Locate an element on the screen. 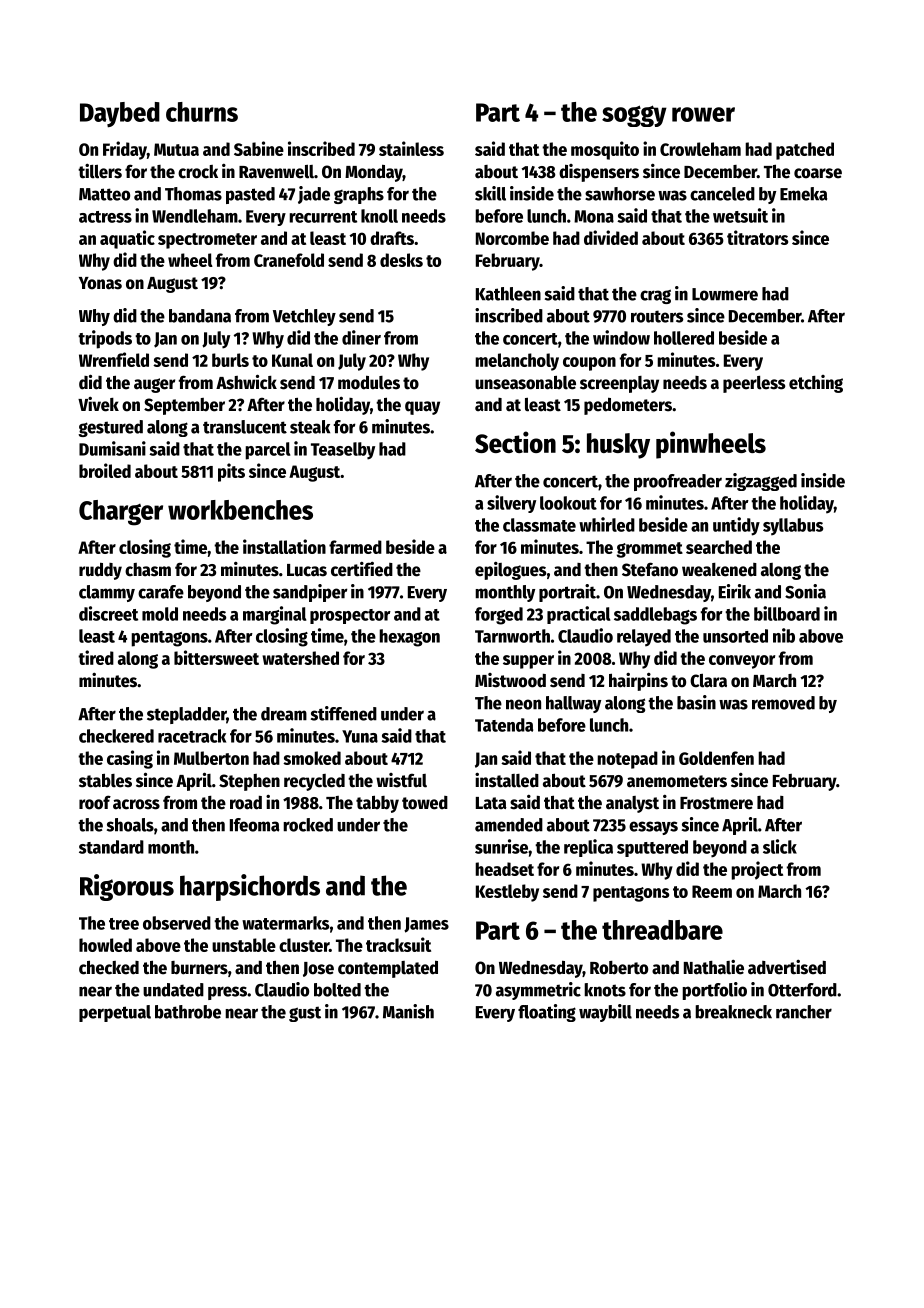  zigzagged is located at coordinates (761, 482).
